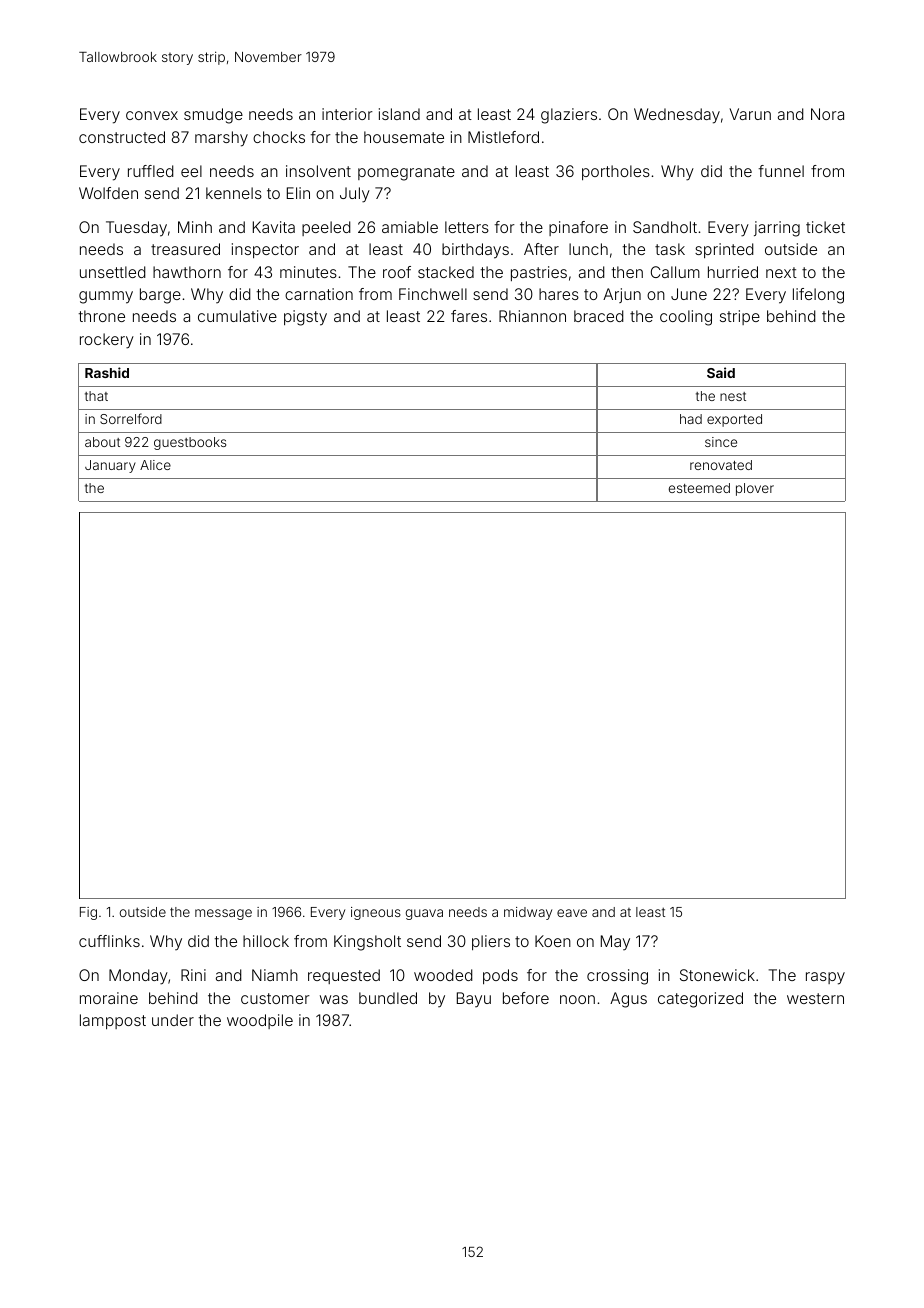 This page has height=1308, width=924. Describe the element at coordinates (569, 116) in the page. I see `glaziers` at that location.
